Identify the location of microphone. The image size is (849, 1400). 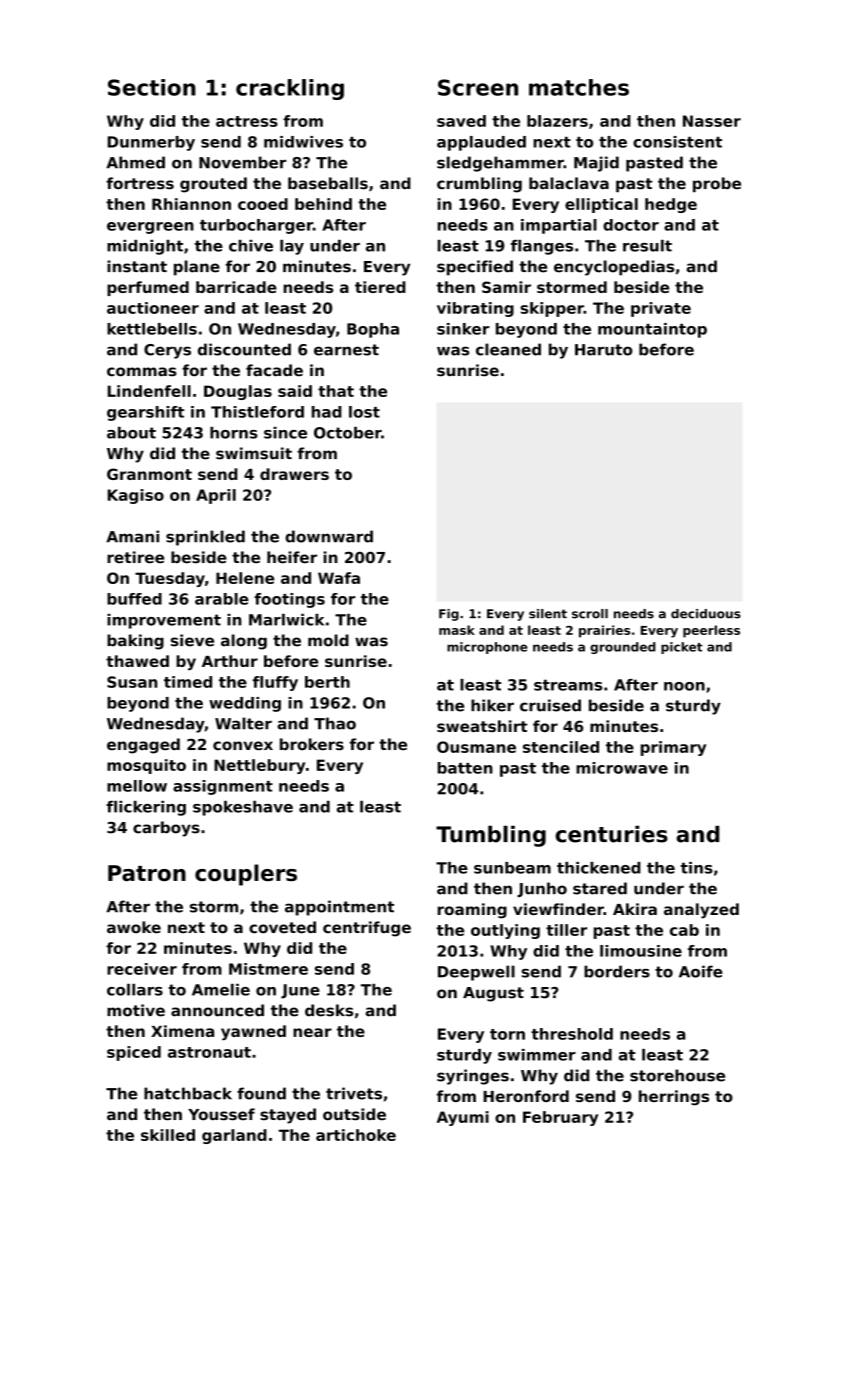
(487, 648).
